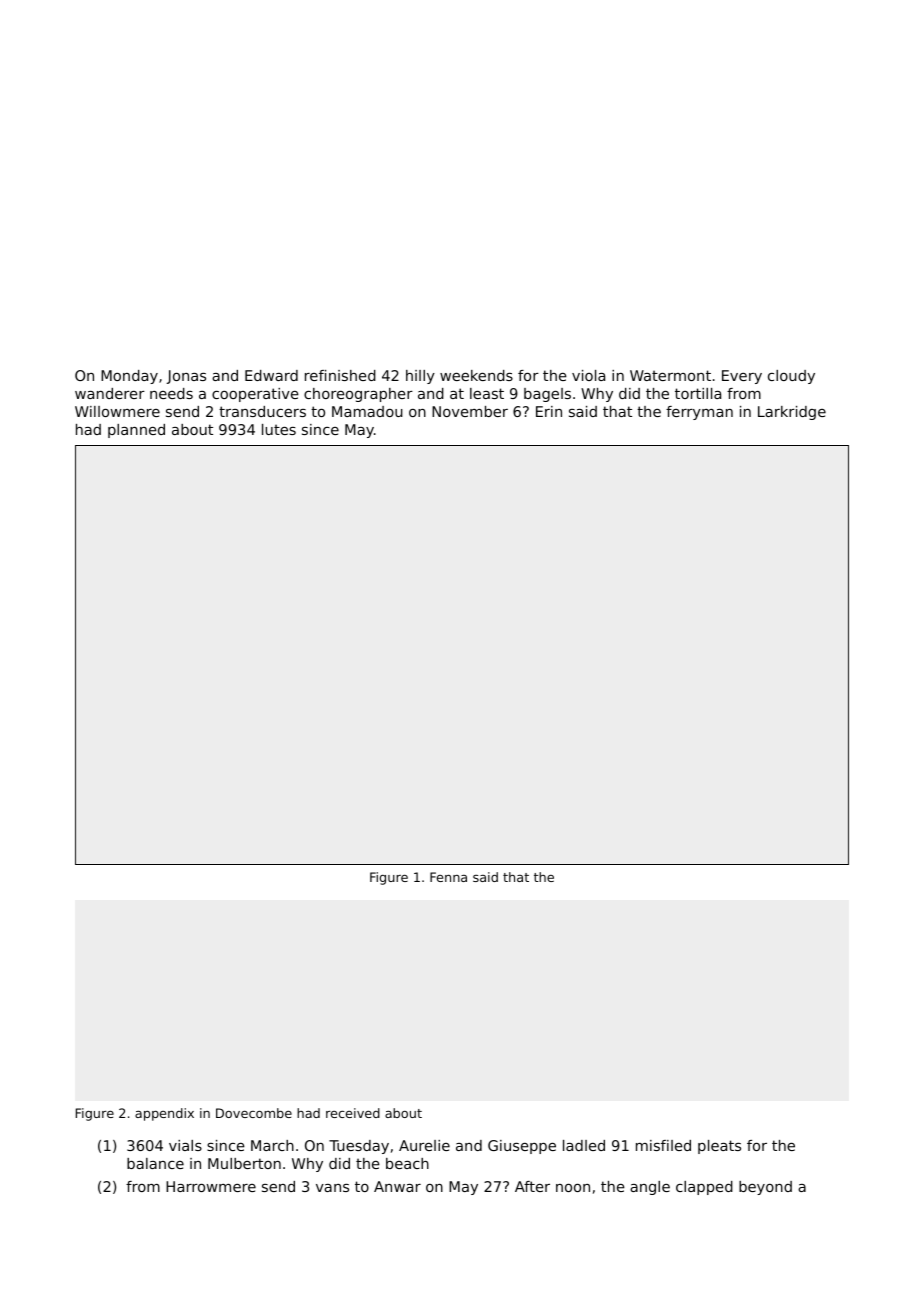  What do you see at coordinates (791, 377) in the screenshot?
I see `cloudy` at bounding box center [791, 377].
